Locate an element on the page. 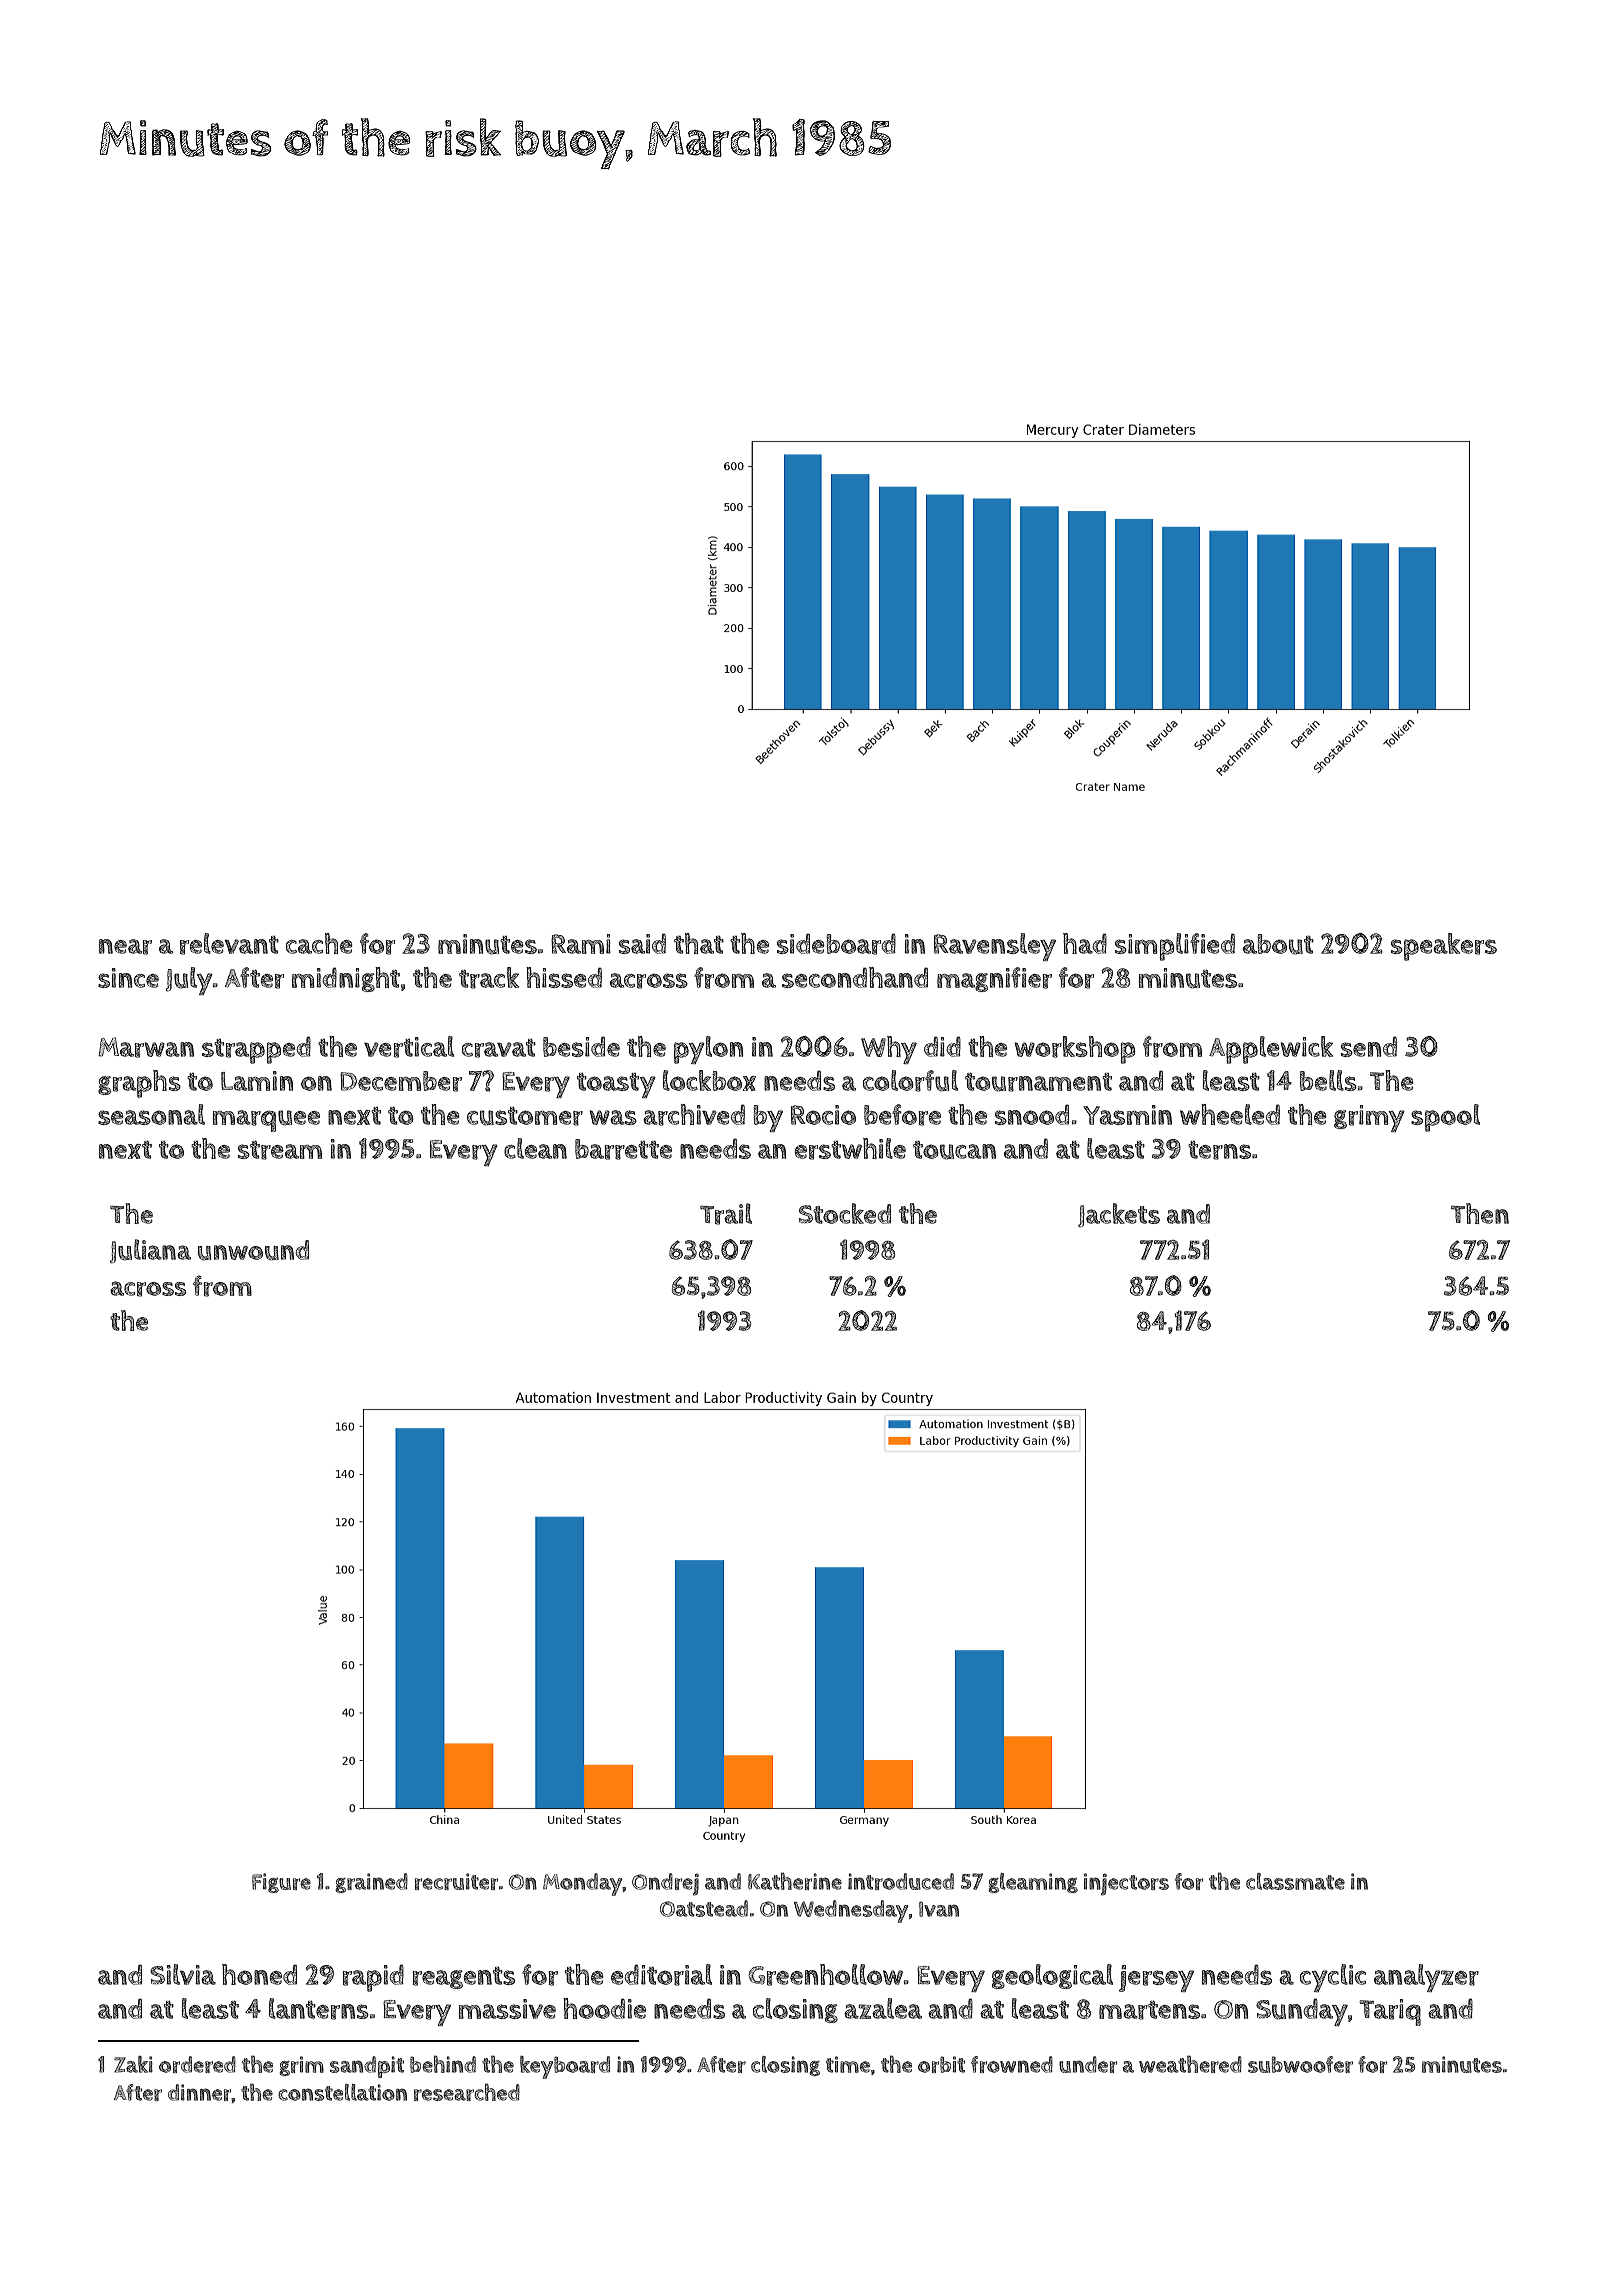 This image has width=1620, height=2292. injectors is located at coordinates (1126, 1884).
